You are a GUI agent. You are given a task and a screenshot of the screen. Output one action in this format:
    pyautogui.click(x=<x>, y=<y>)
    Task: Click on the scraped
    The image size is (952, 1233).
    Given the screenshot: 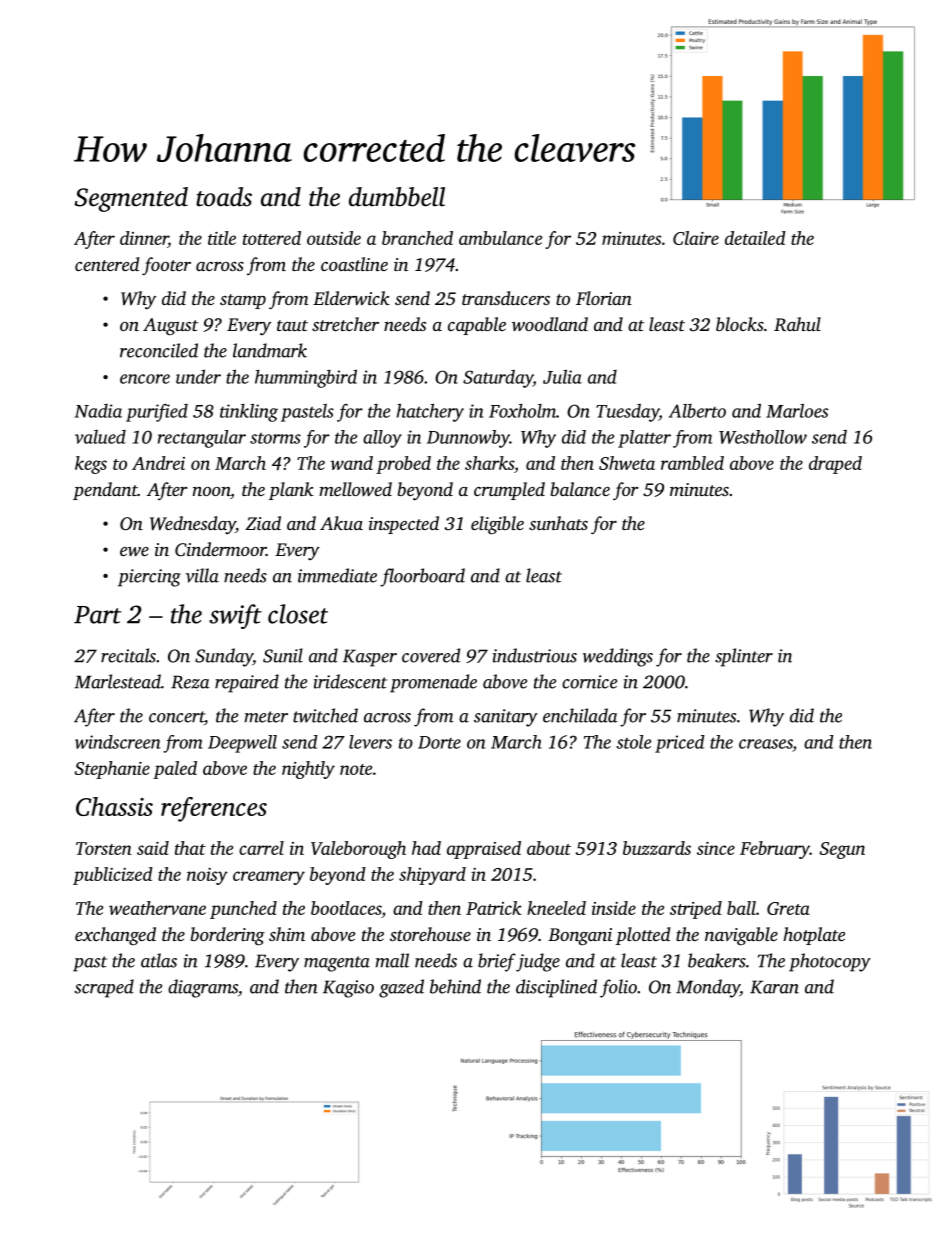 What is the action you would take?
    pyautogui.click(x=104, y=988)
